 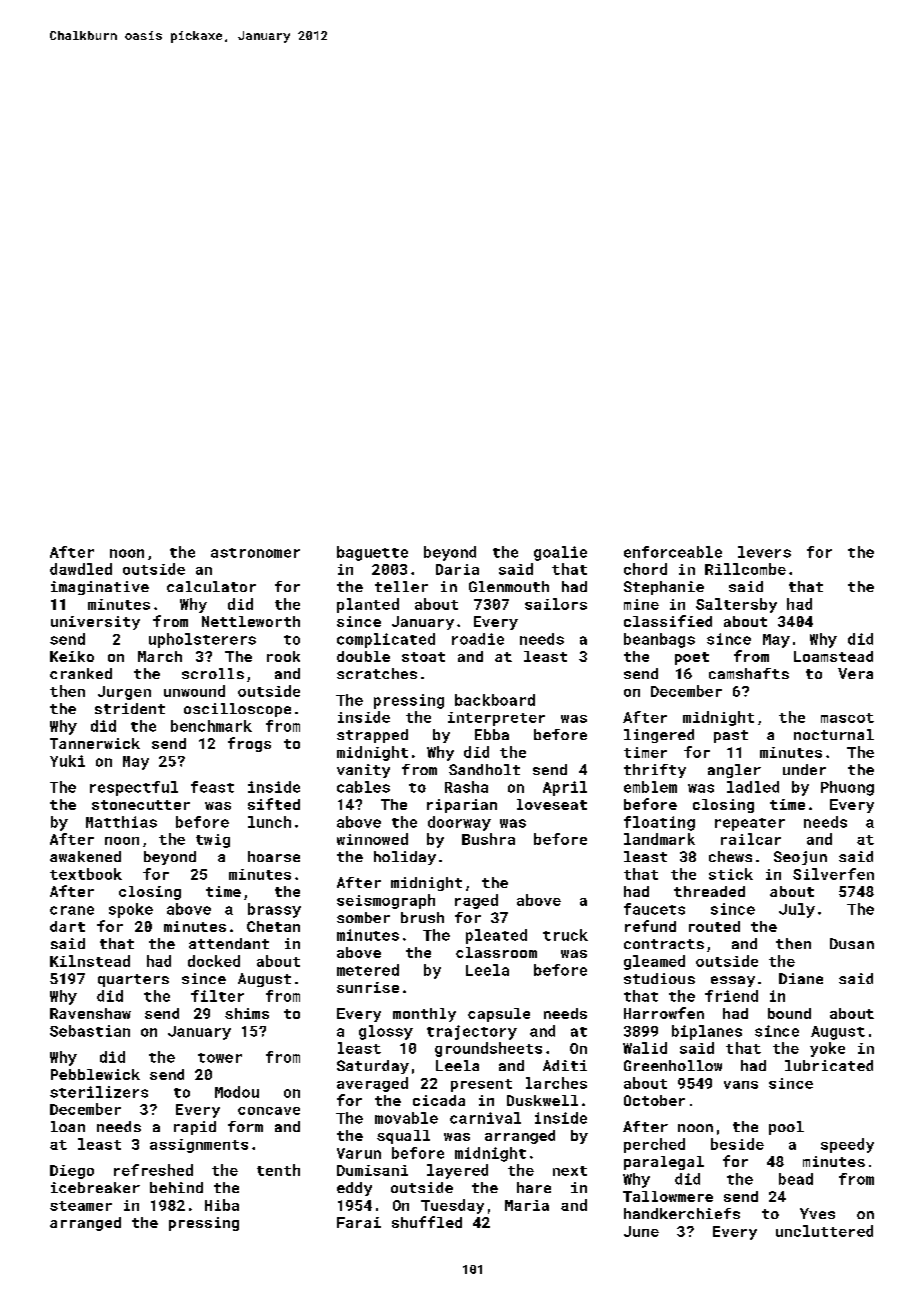 I want to click on concave, so click(x=269, y=1111).
